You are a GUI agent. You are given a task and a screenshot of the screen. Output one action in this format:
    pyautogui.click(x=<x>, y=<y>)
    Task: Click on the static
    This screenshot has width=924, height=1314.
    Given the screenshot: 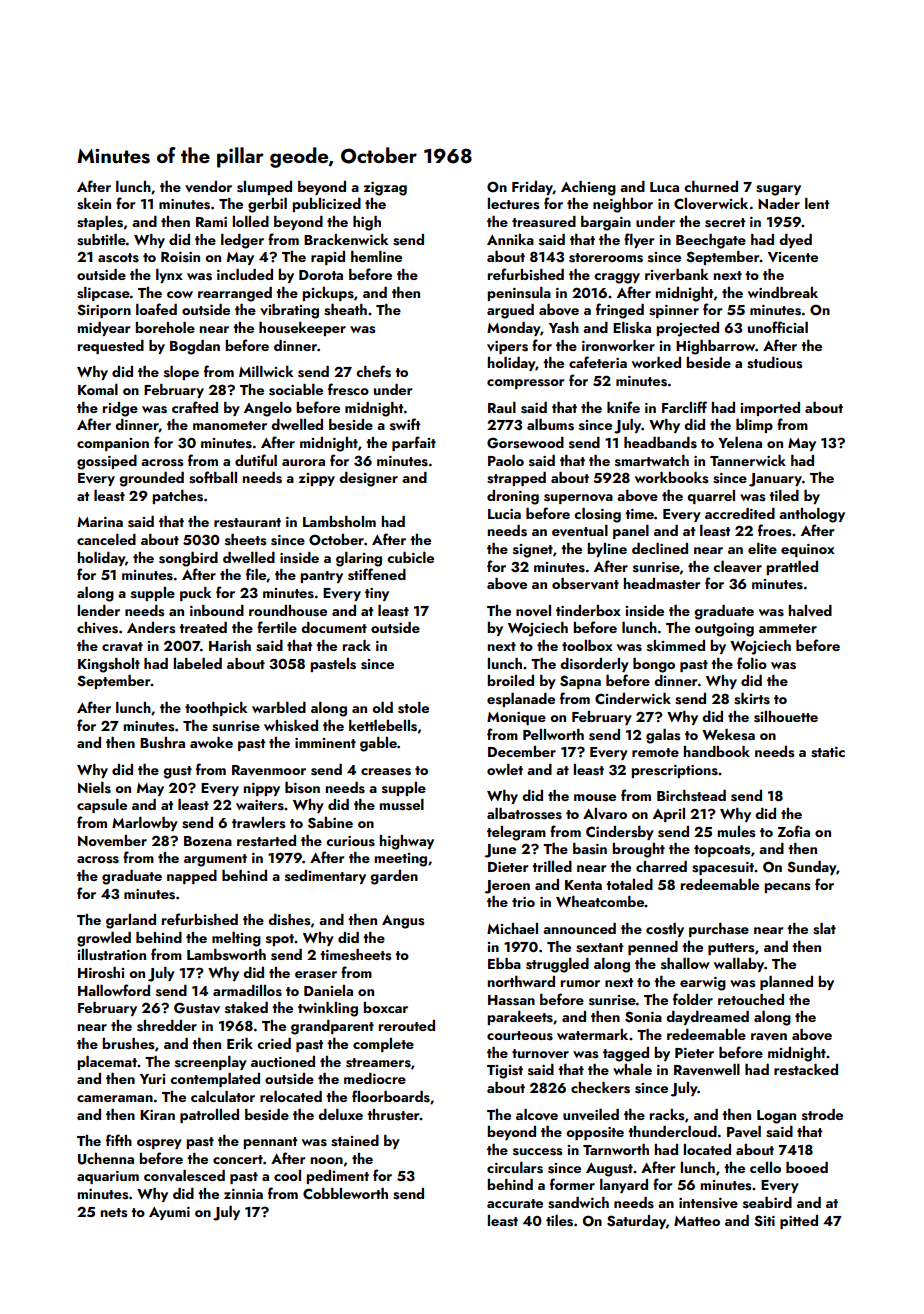 What is the action you would take?
    pyautogui.click(x=828, y=752)
